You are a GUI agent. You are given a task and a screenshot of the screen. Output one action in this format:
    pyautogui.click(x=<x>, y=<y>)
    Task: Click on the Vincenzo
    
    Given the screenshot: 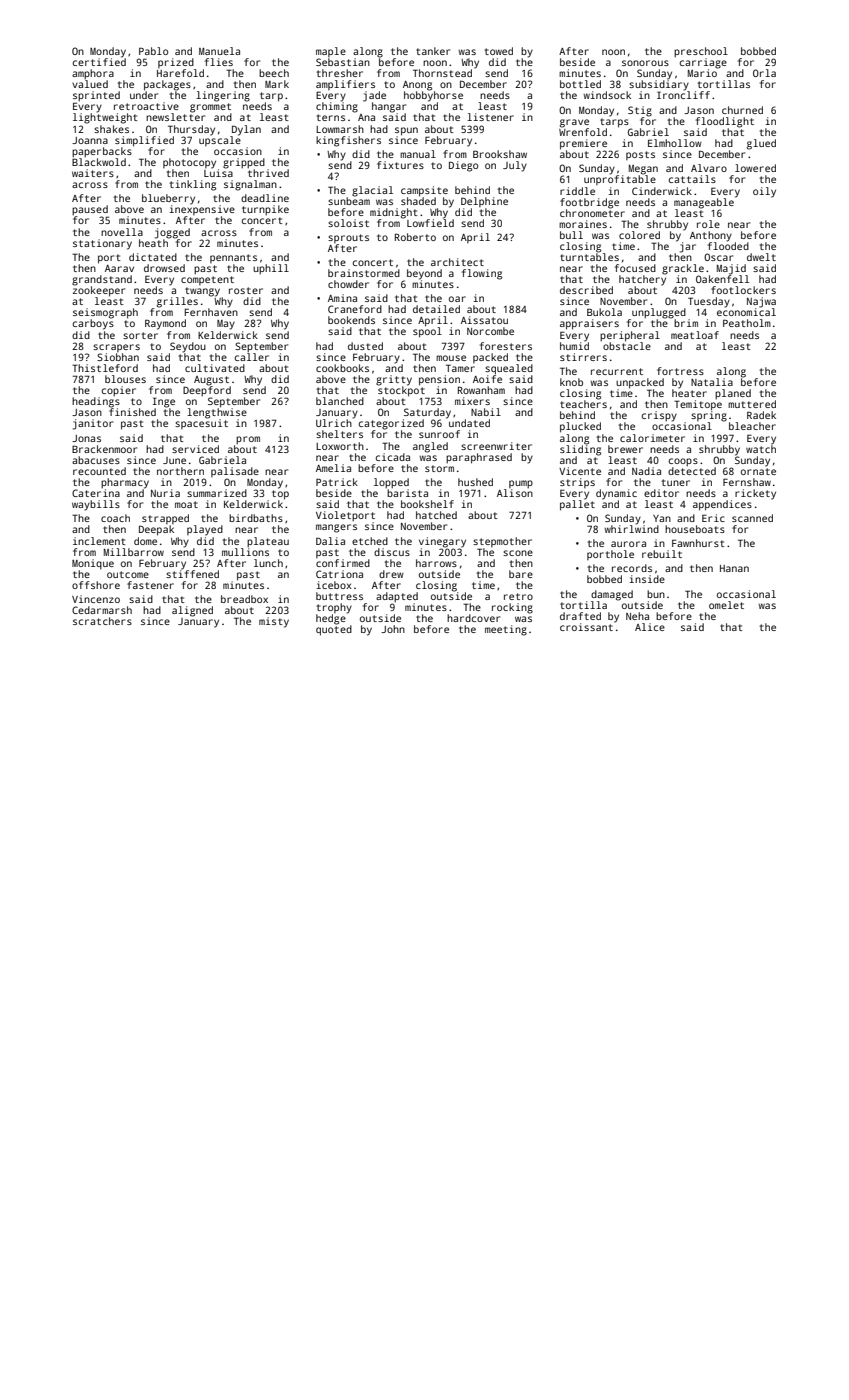 What is the action you would take?
    pyautogui.click(x=96, y=599)
